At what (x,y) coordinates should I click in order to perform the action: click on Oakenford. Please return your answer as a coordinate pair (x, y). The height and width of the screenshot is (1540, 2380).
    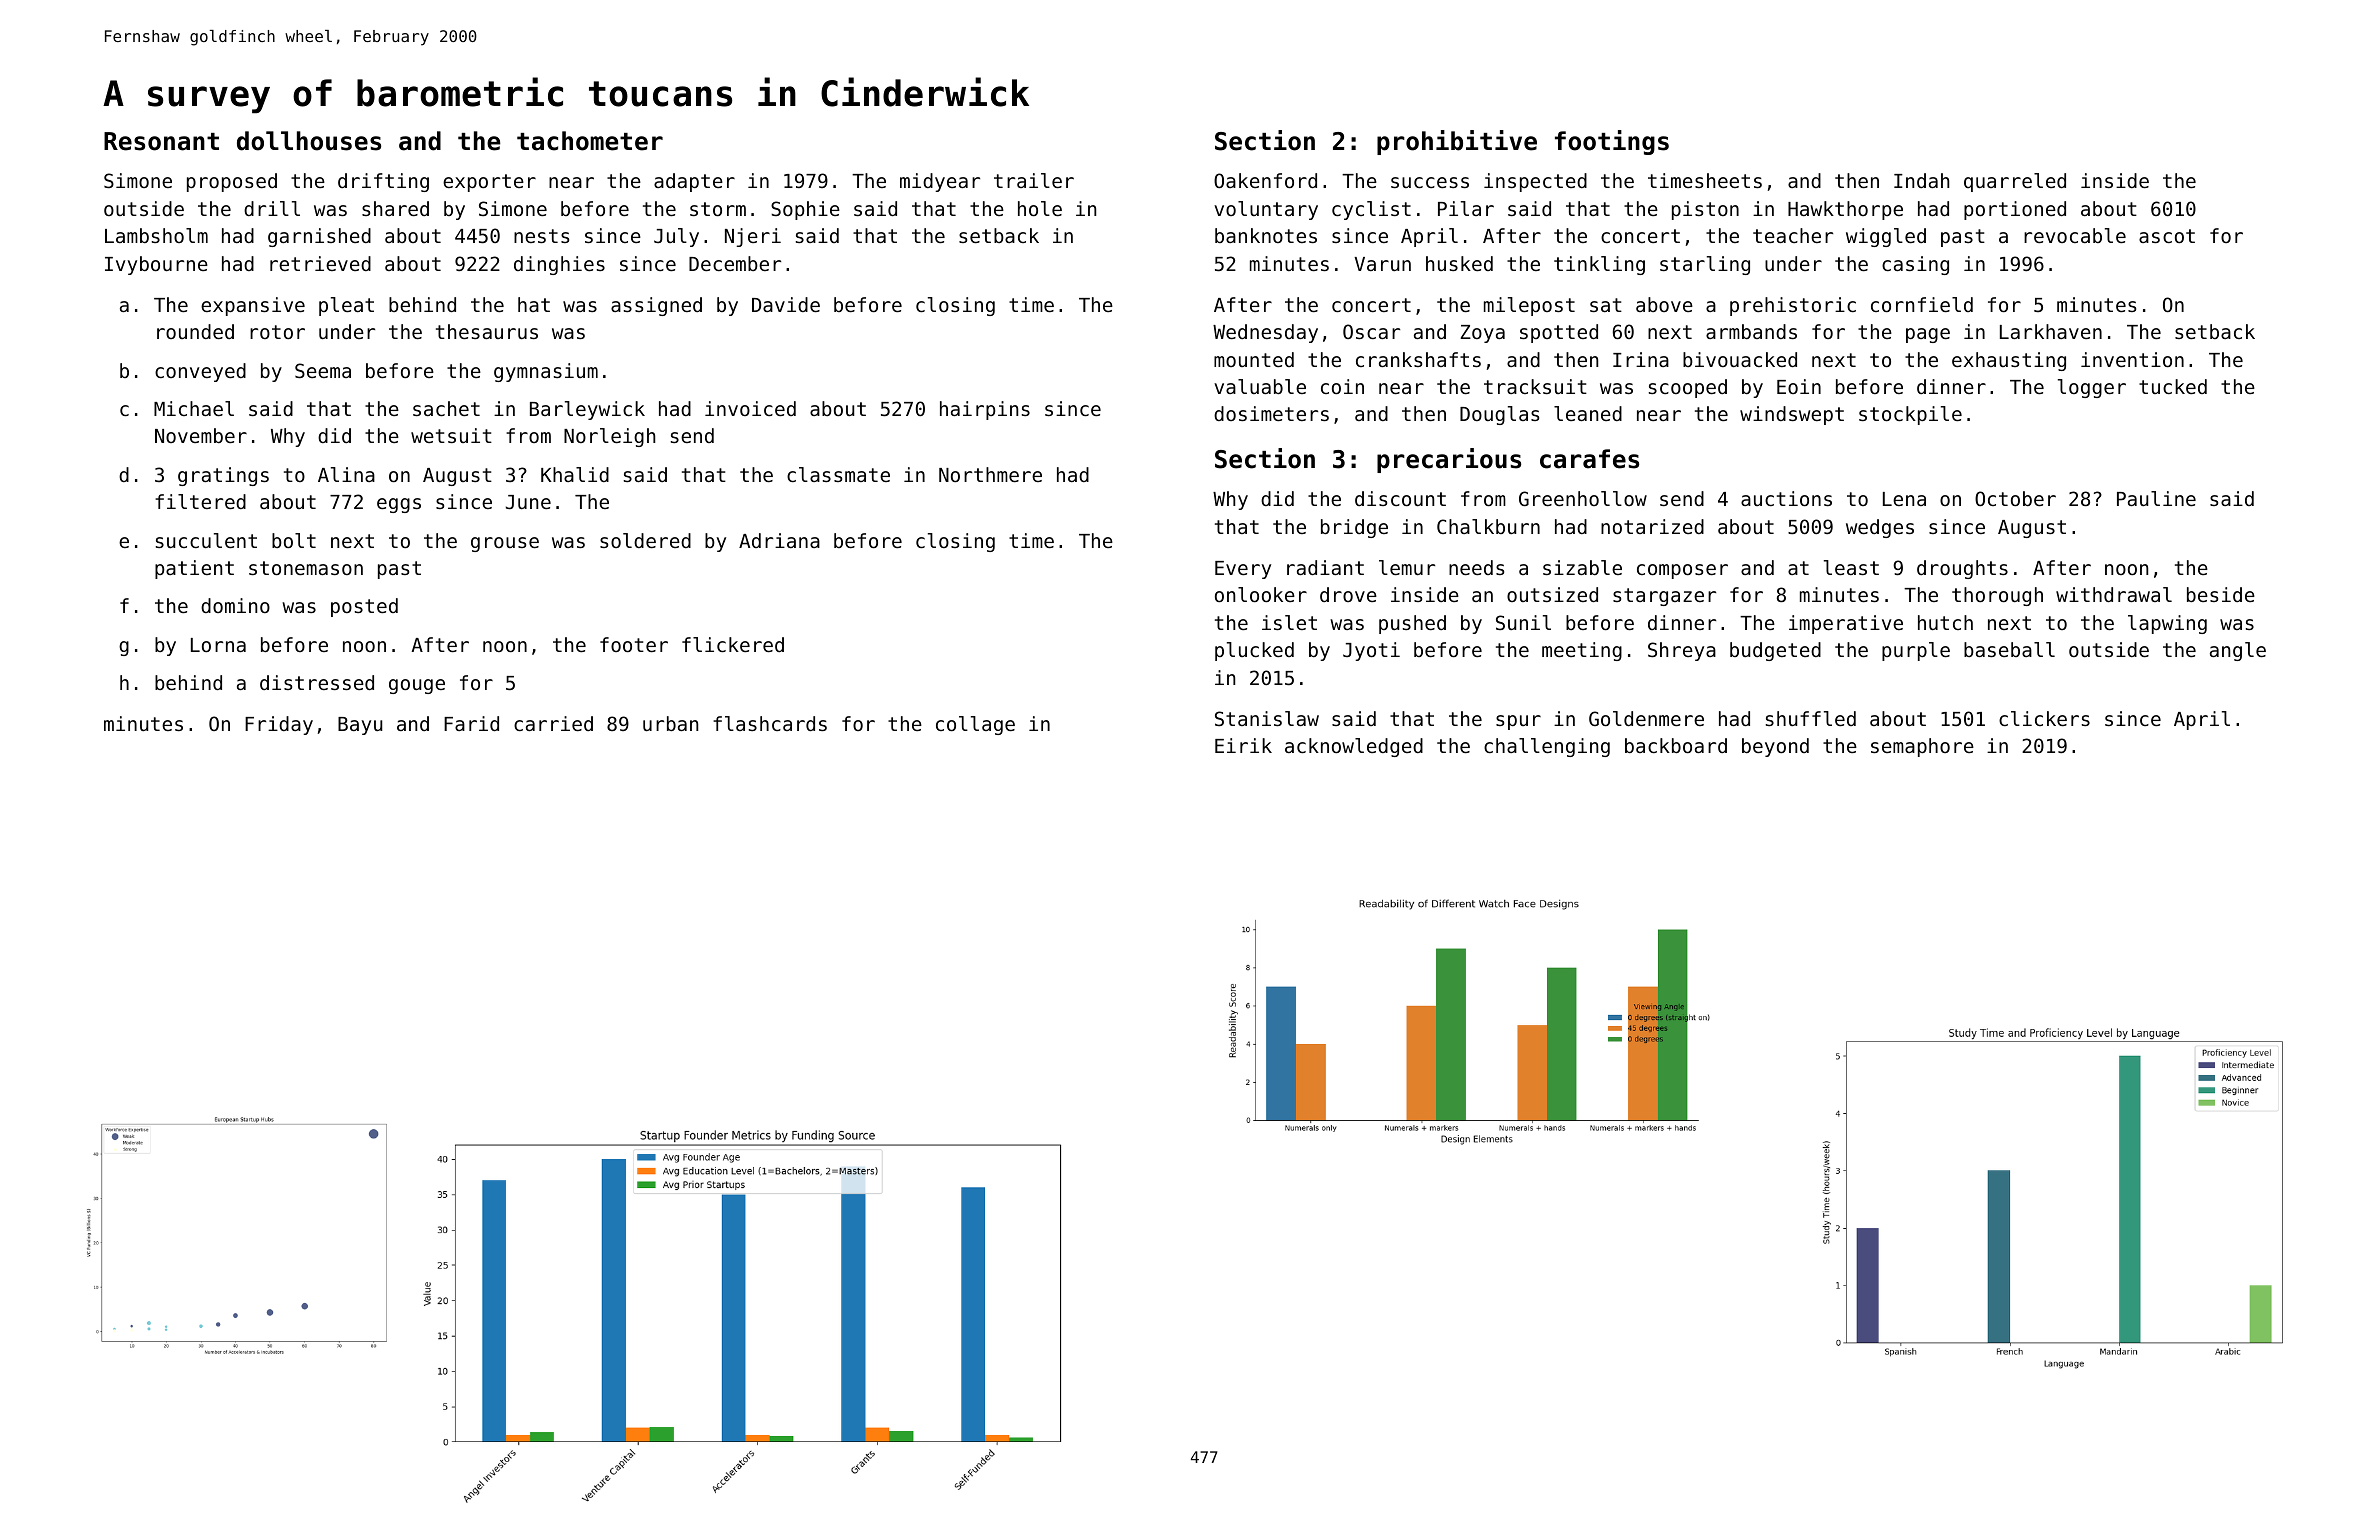
    Looking at the image, I should click on (1265, 180).
